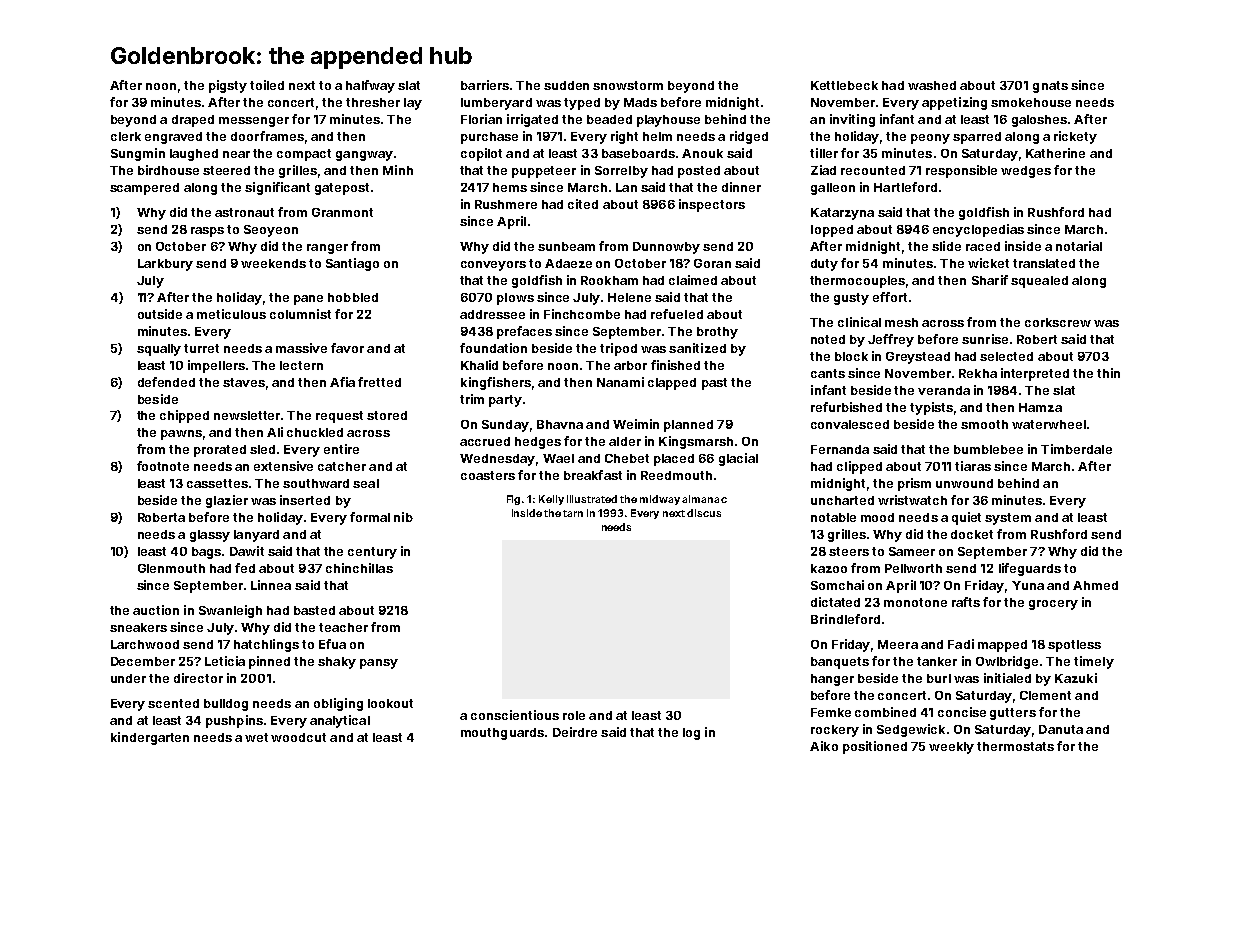 The width and height of the document is (1233, 952). What do you see at coordinates (342, 212) in the document?
I see `Granmont` at bounding box center [342, 212].
